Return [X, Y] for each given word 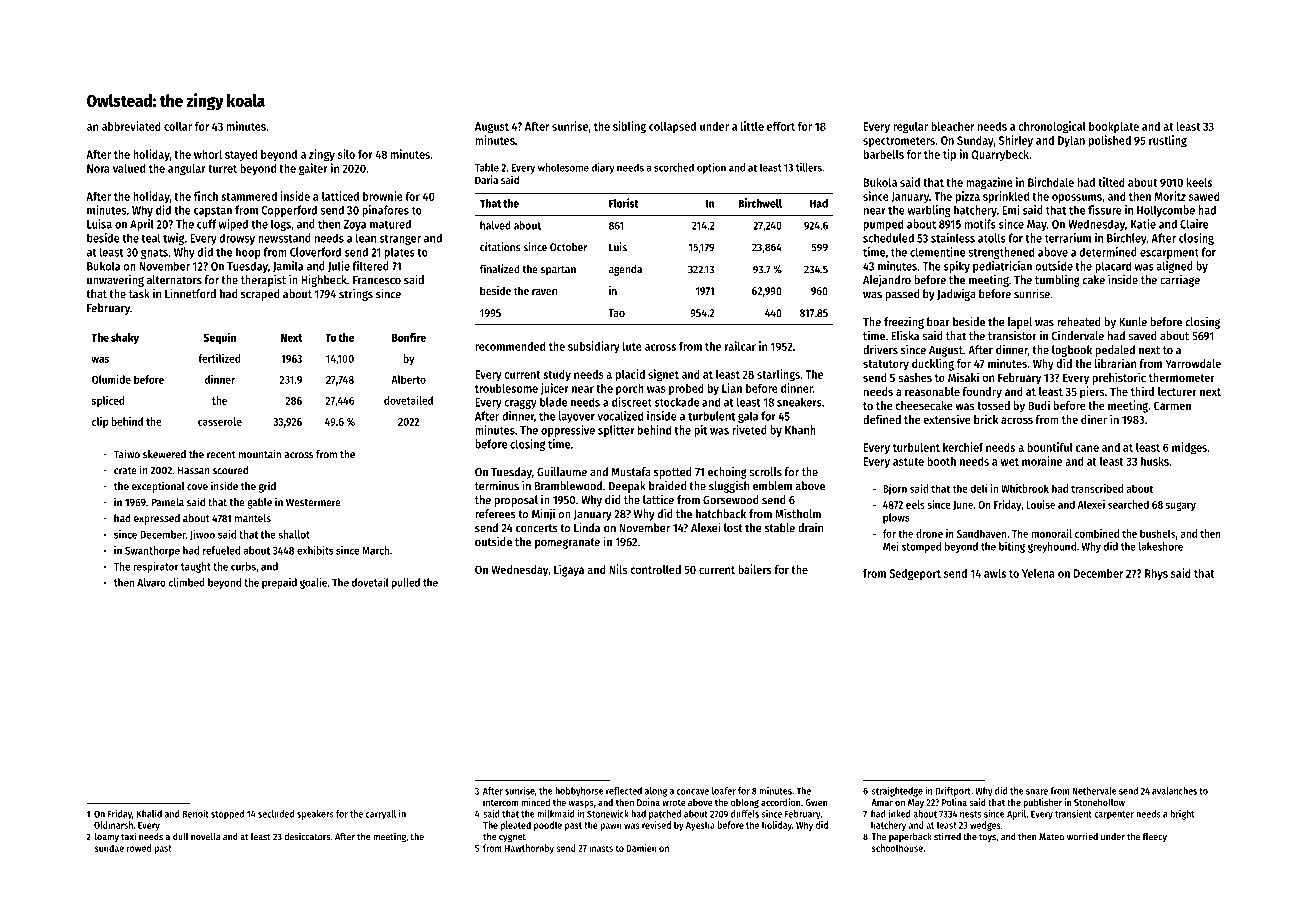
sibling [629, 127]
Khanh [800, 430]
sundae [109, 848]
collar [178, 126]
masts [601, 848]
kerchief [963, 447]
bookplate [1114, 127]
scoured [230, 470]
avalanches [1174, 791]
